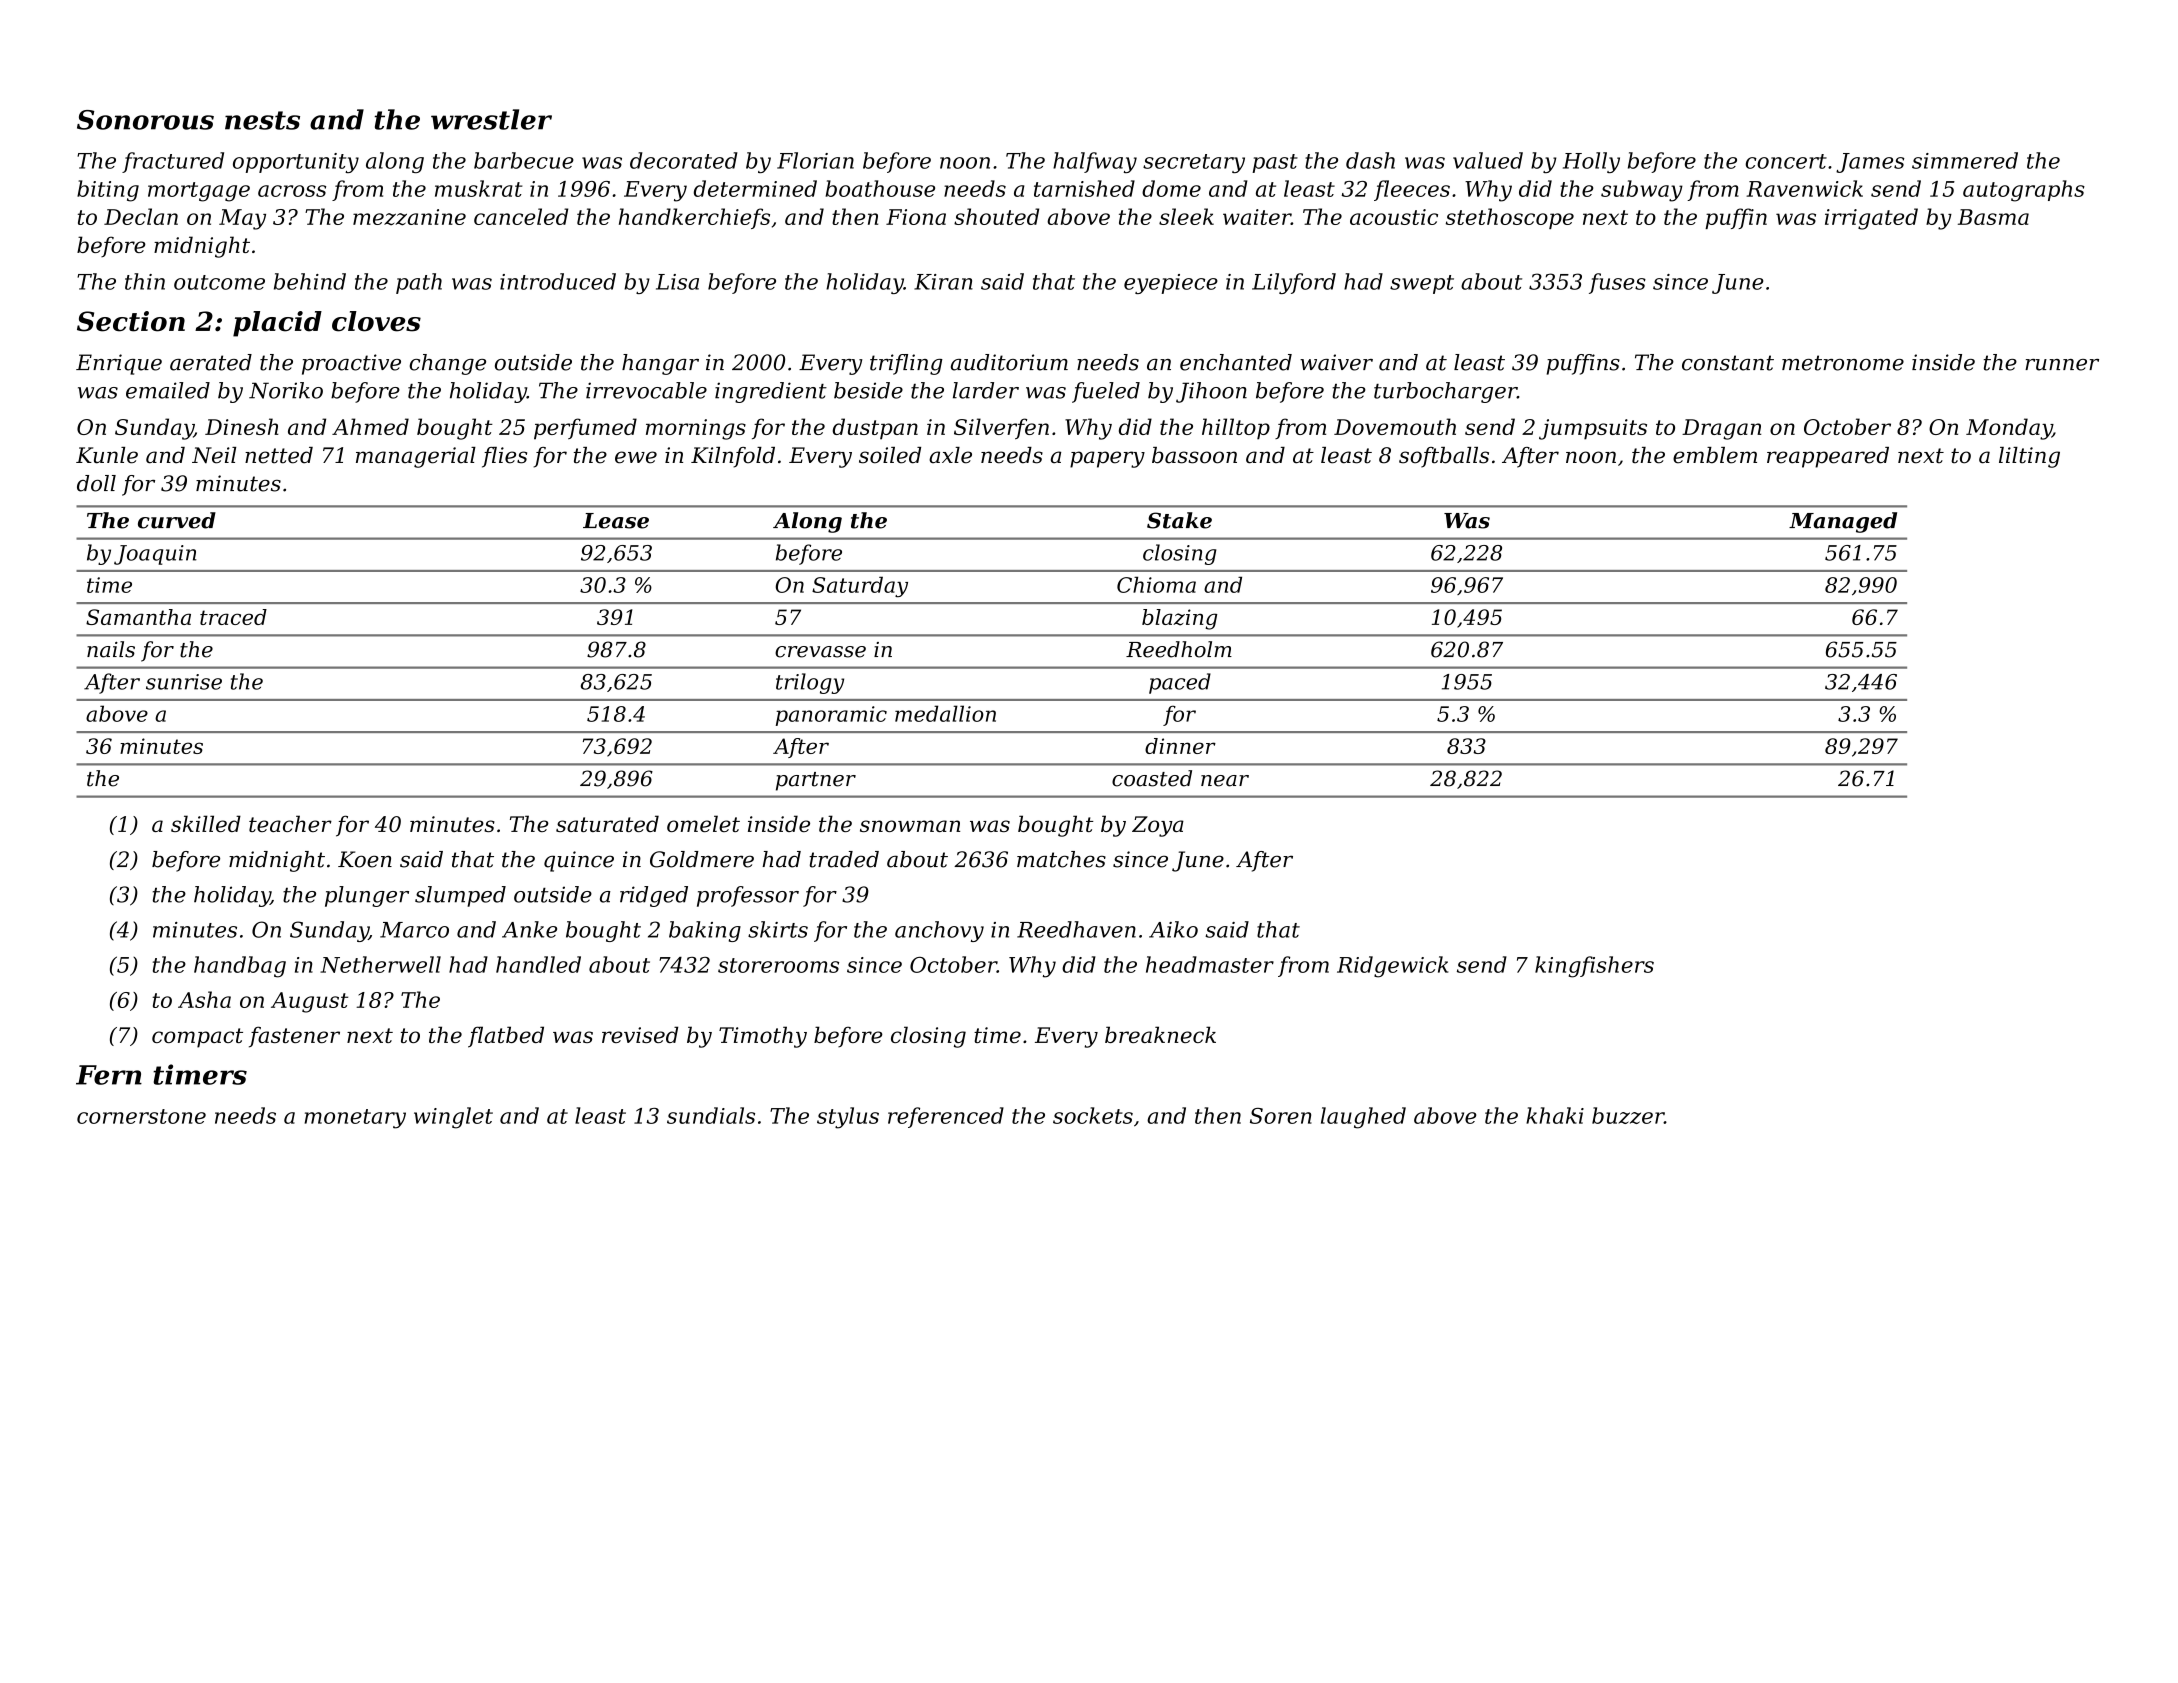 The width and height of the screenshot is (2178, 1683). I want to click on teacher, so click(290, 823).
